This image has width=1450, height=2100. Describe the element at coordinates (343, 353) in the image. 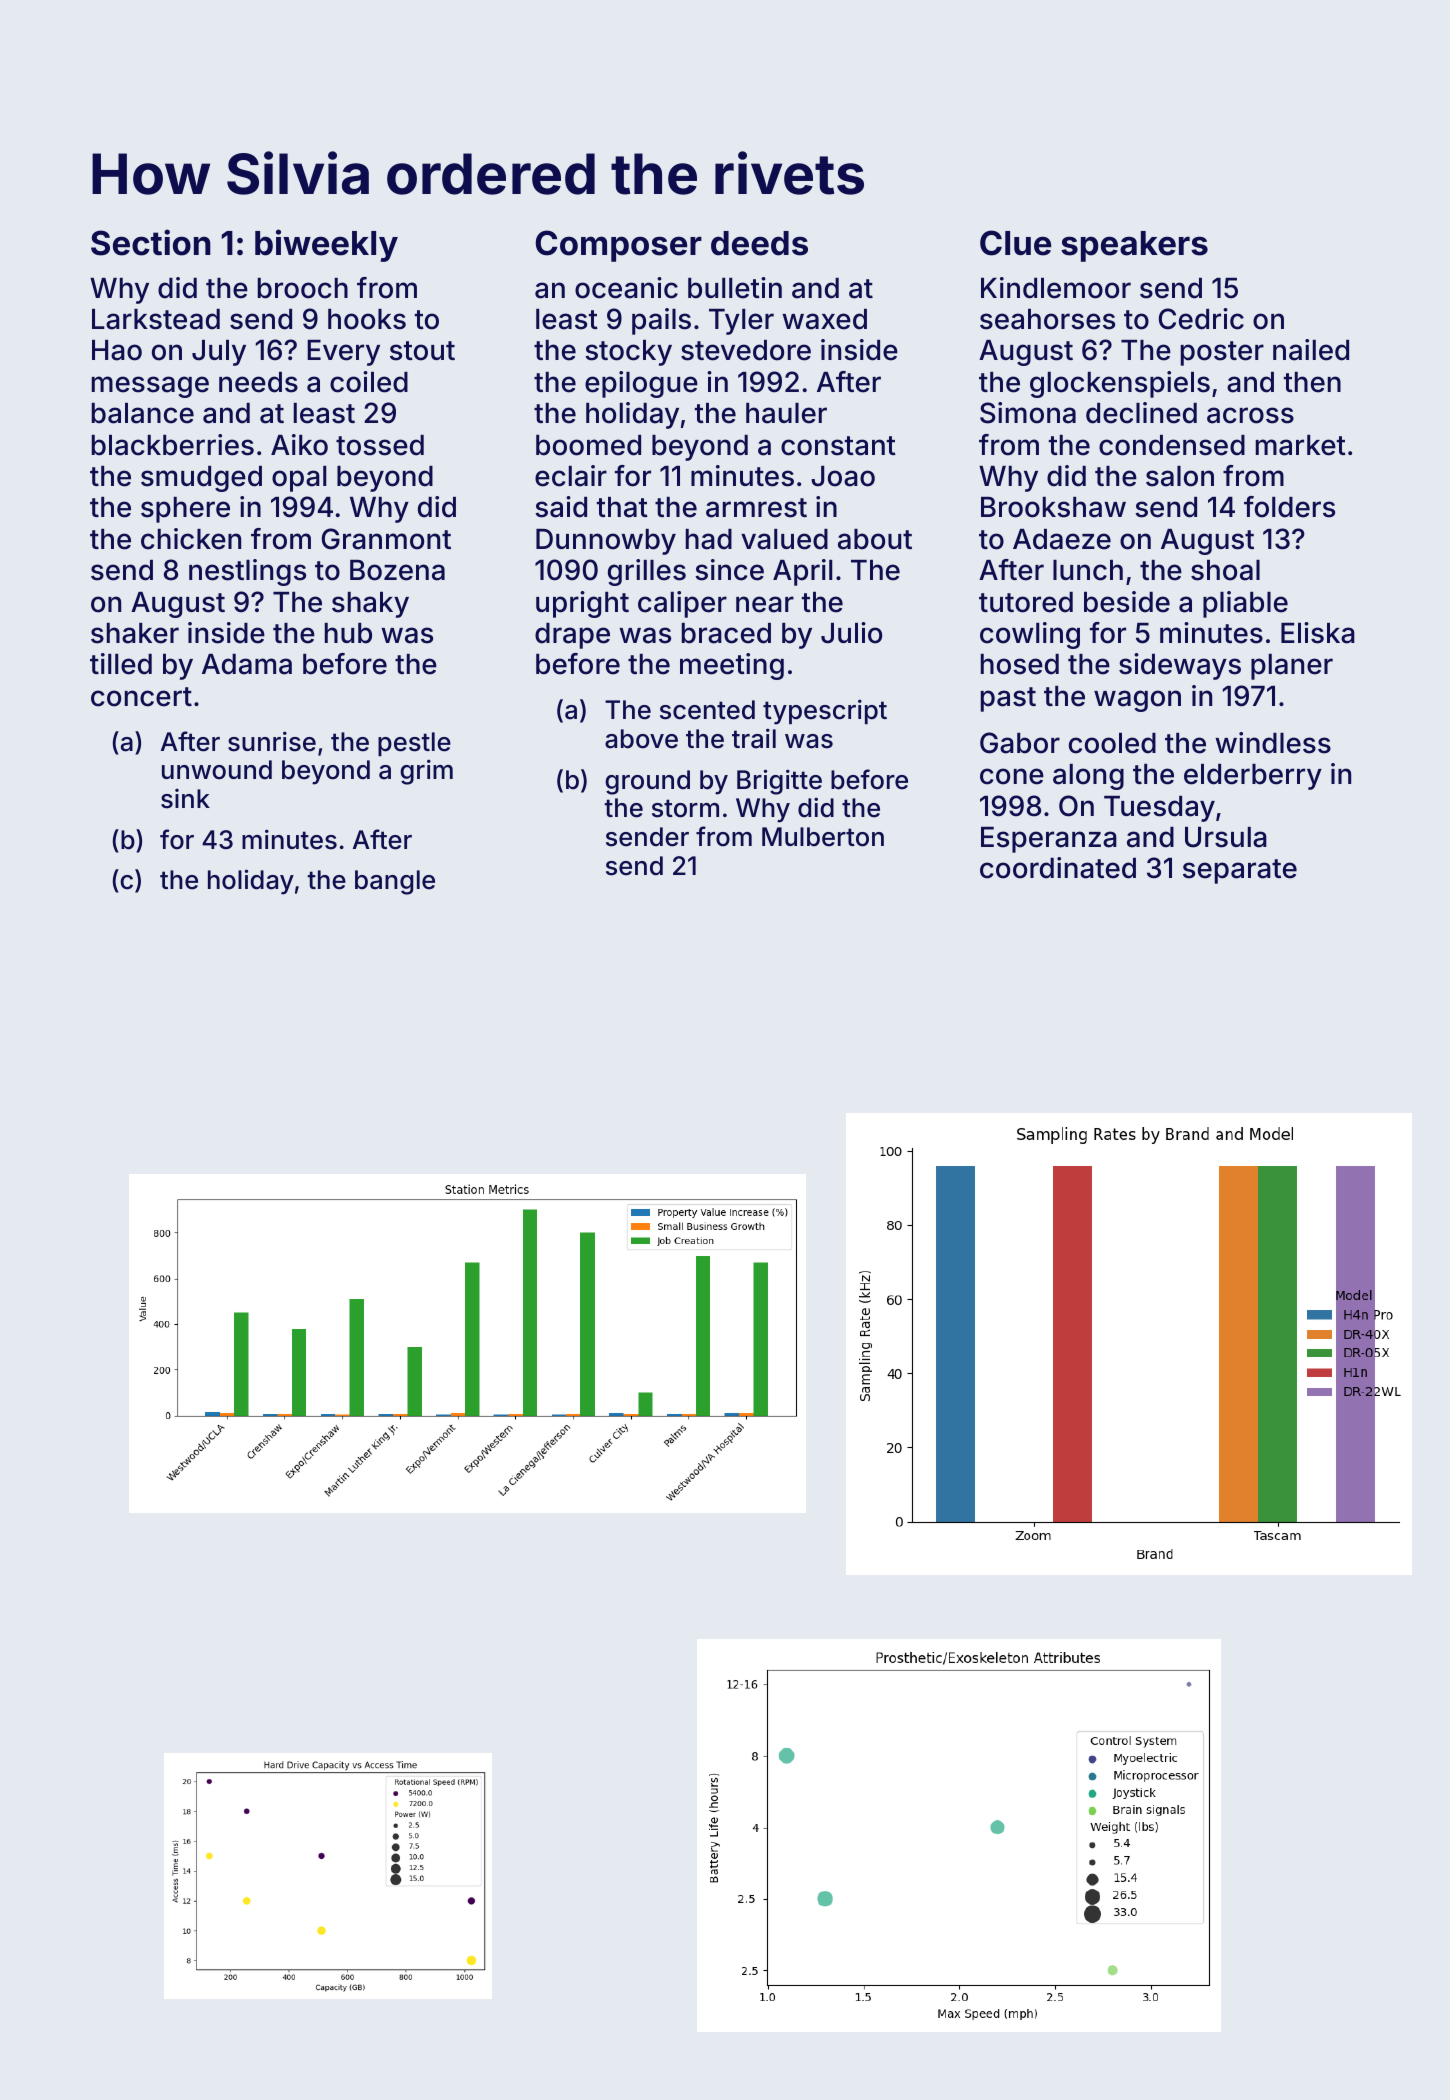

I see `Every` at that location.
